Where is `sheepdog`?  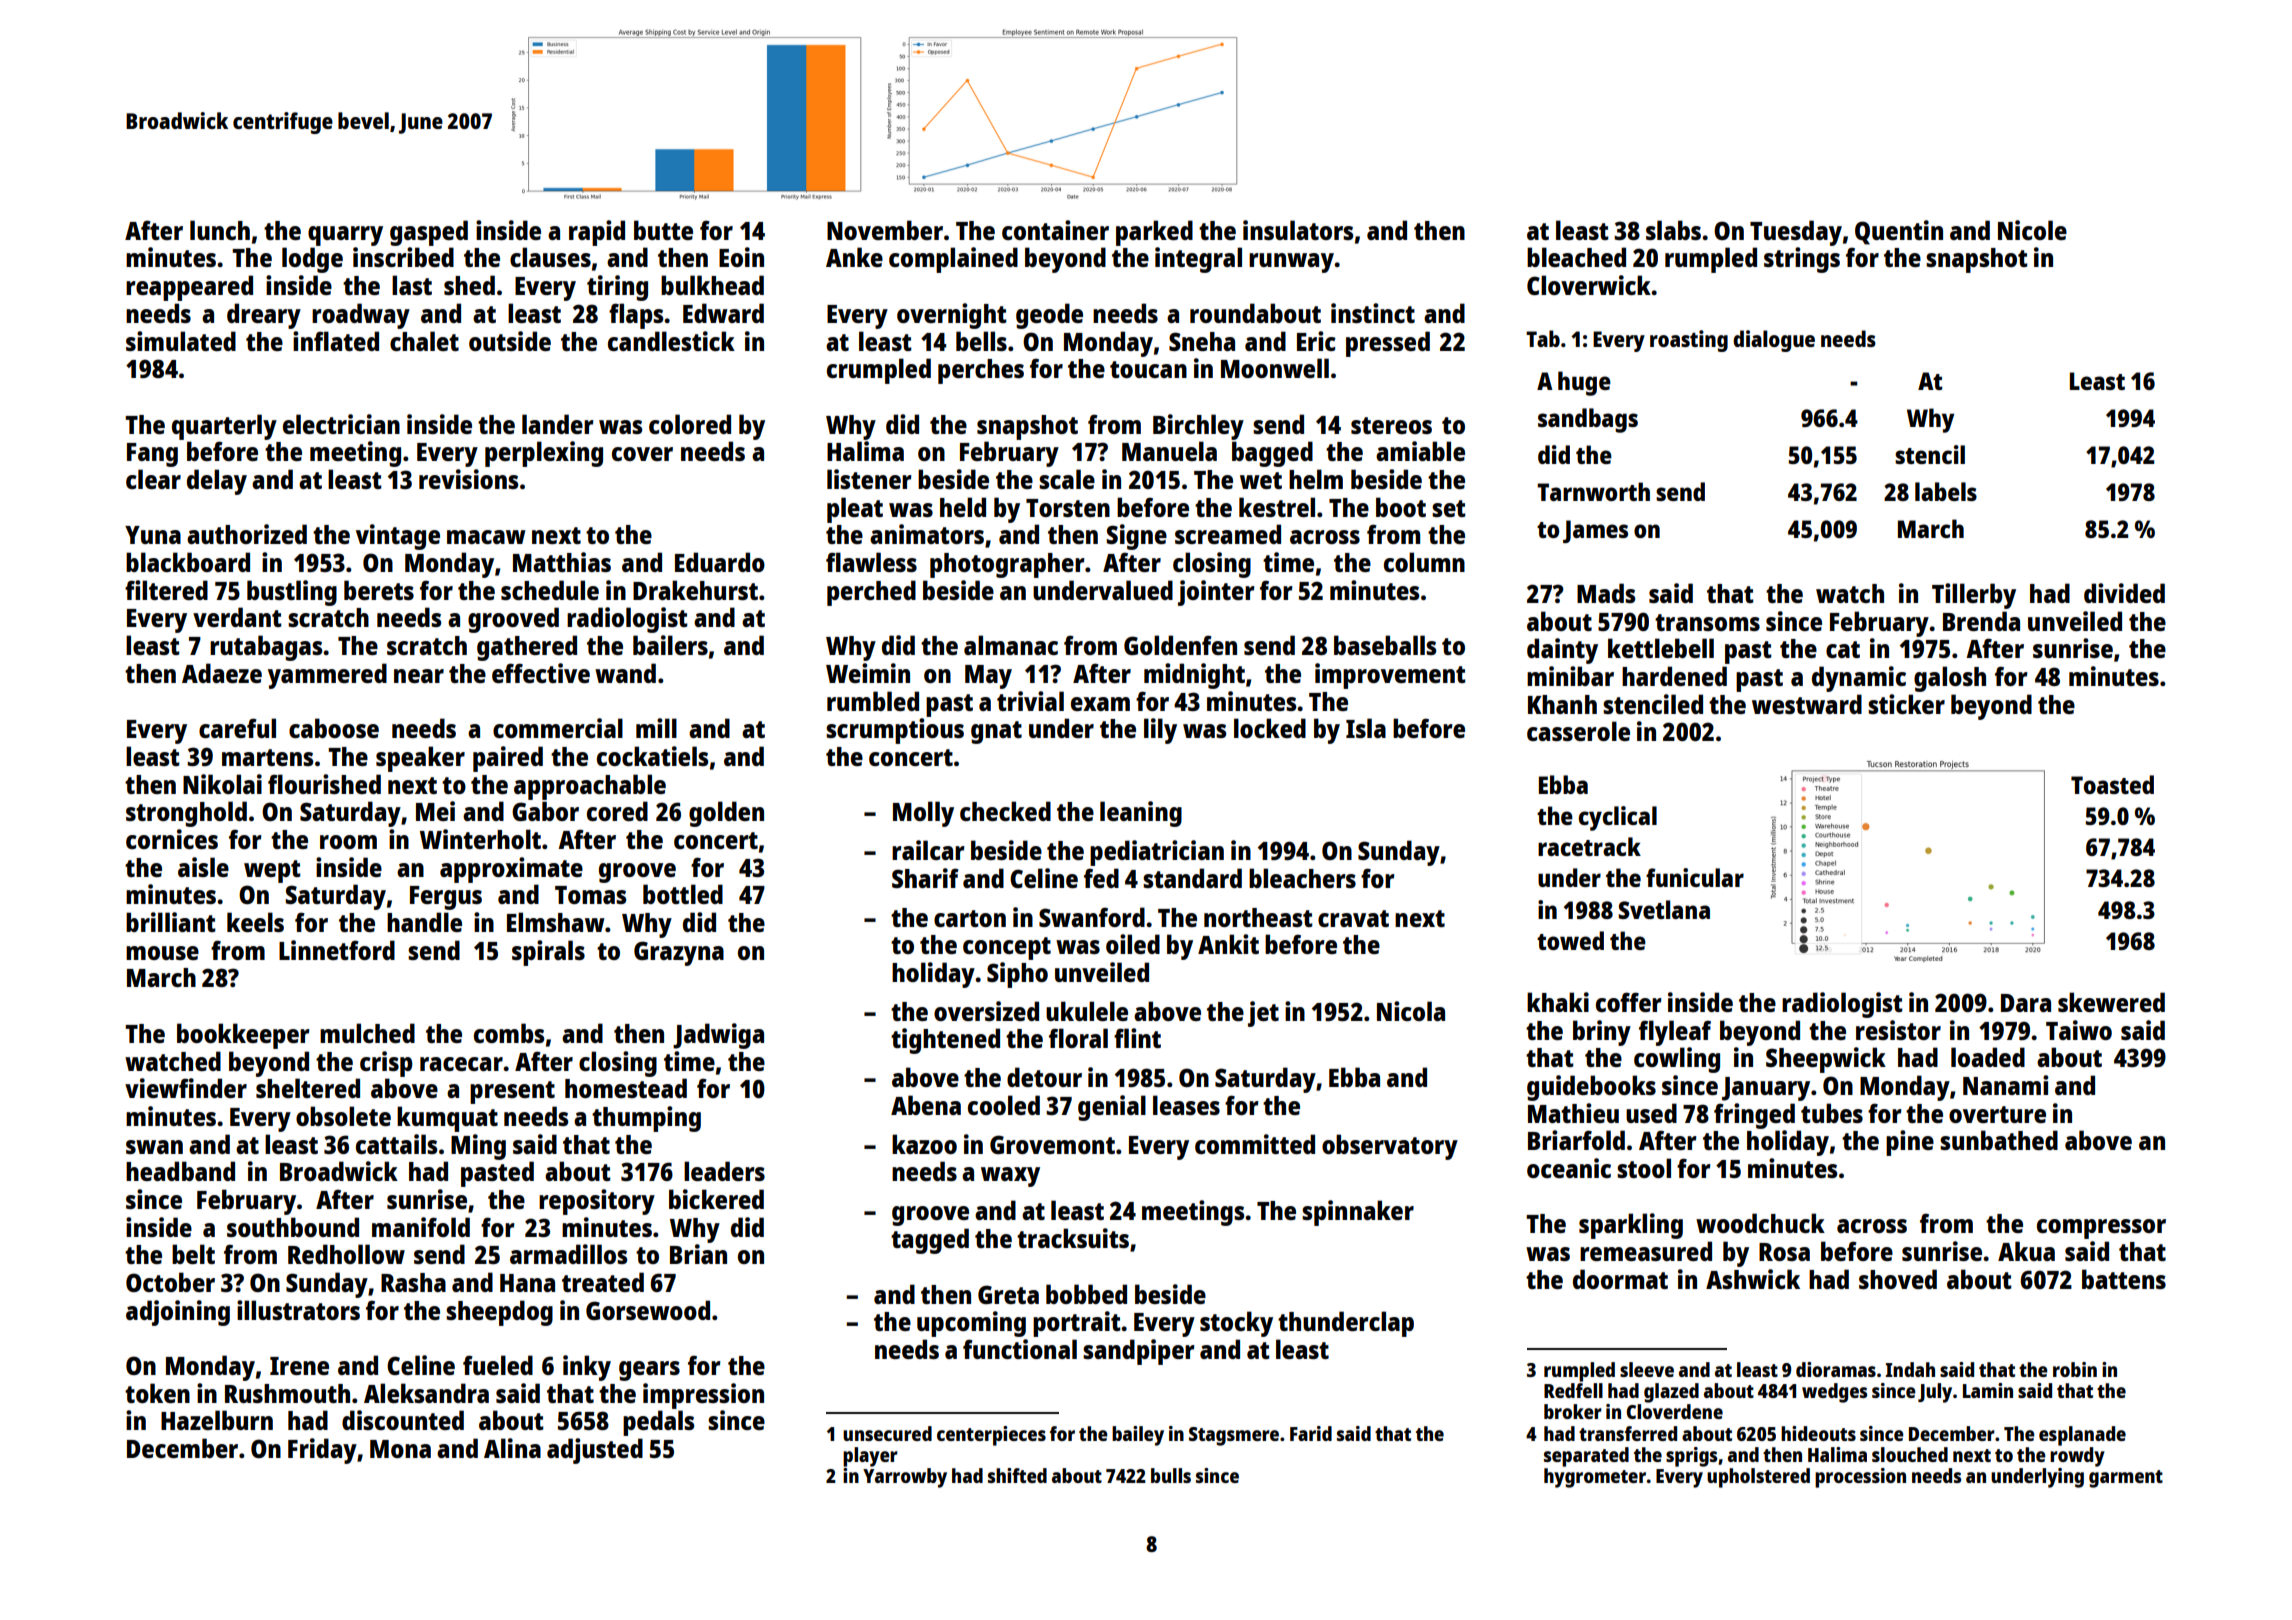 sheepdog is located at coordinates (499, 1313).
